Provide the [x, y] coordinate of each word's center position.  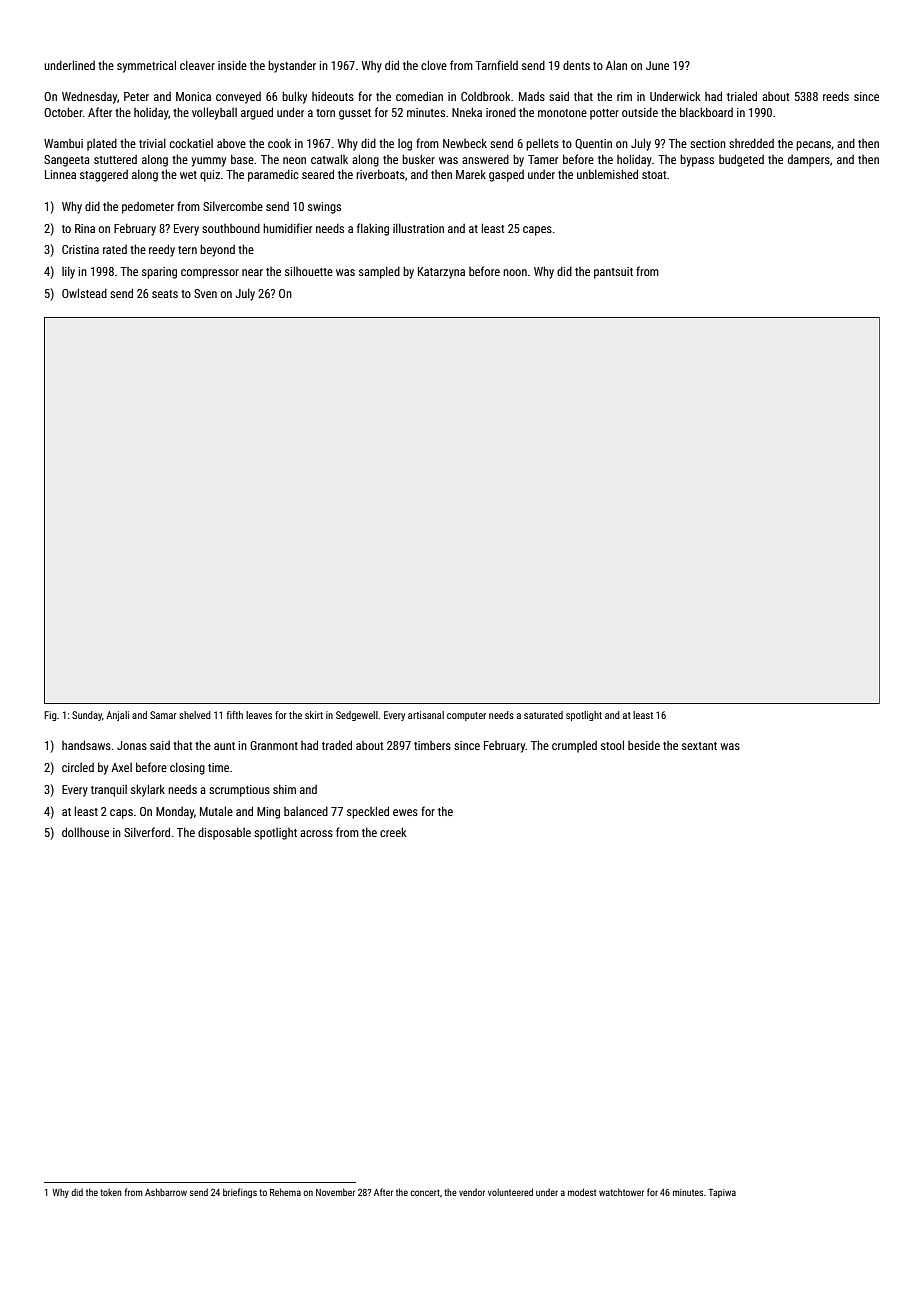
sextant [699, 746]
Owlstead [84, 293]
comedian [419, 96]
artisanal [426, 715]
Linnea [60, 174]
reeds [836, 96]
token [111, 1192]
